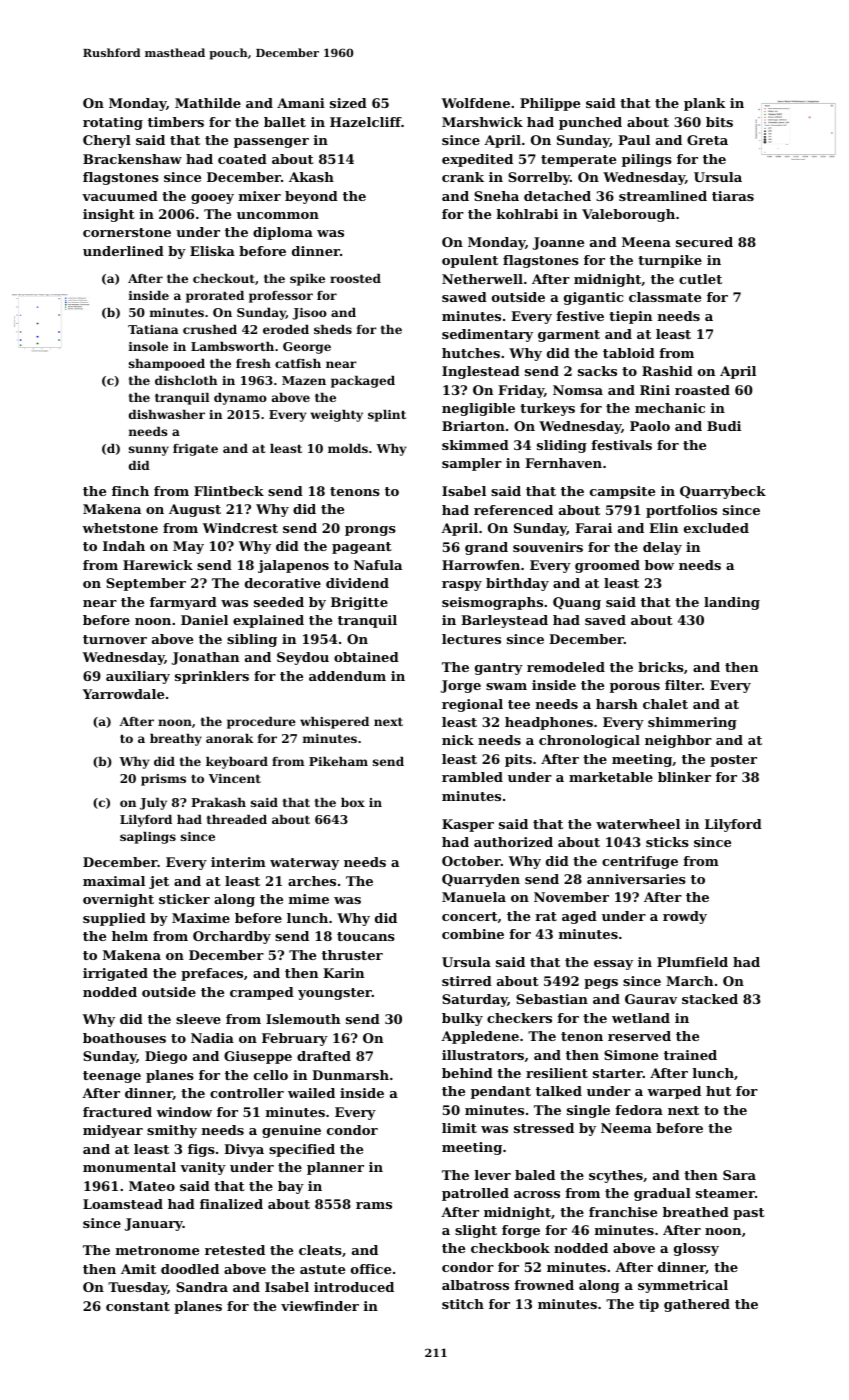  I want to click on turnpike, so click(670, 261).
